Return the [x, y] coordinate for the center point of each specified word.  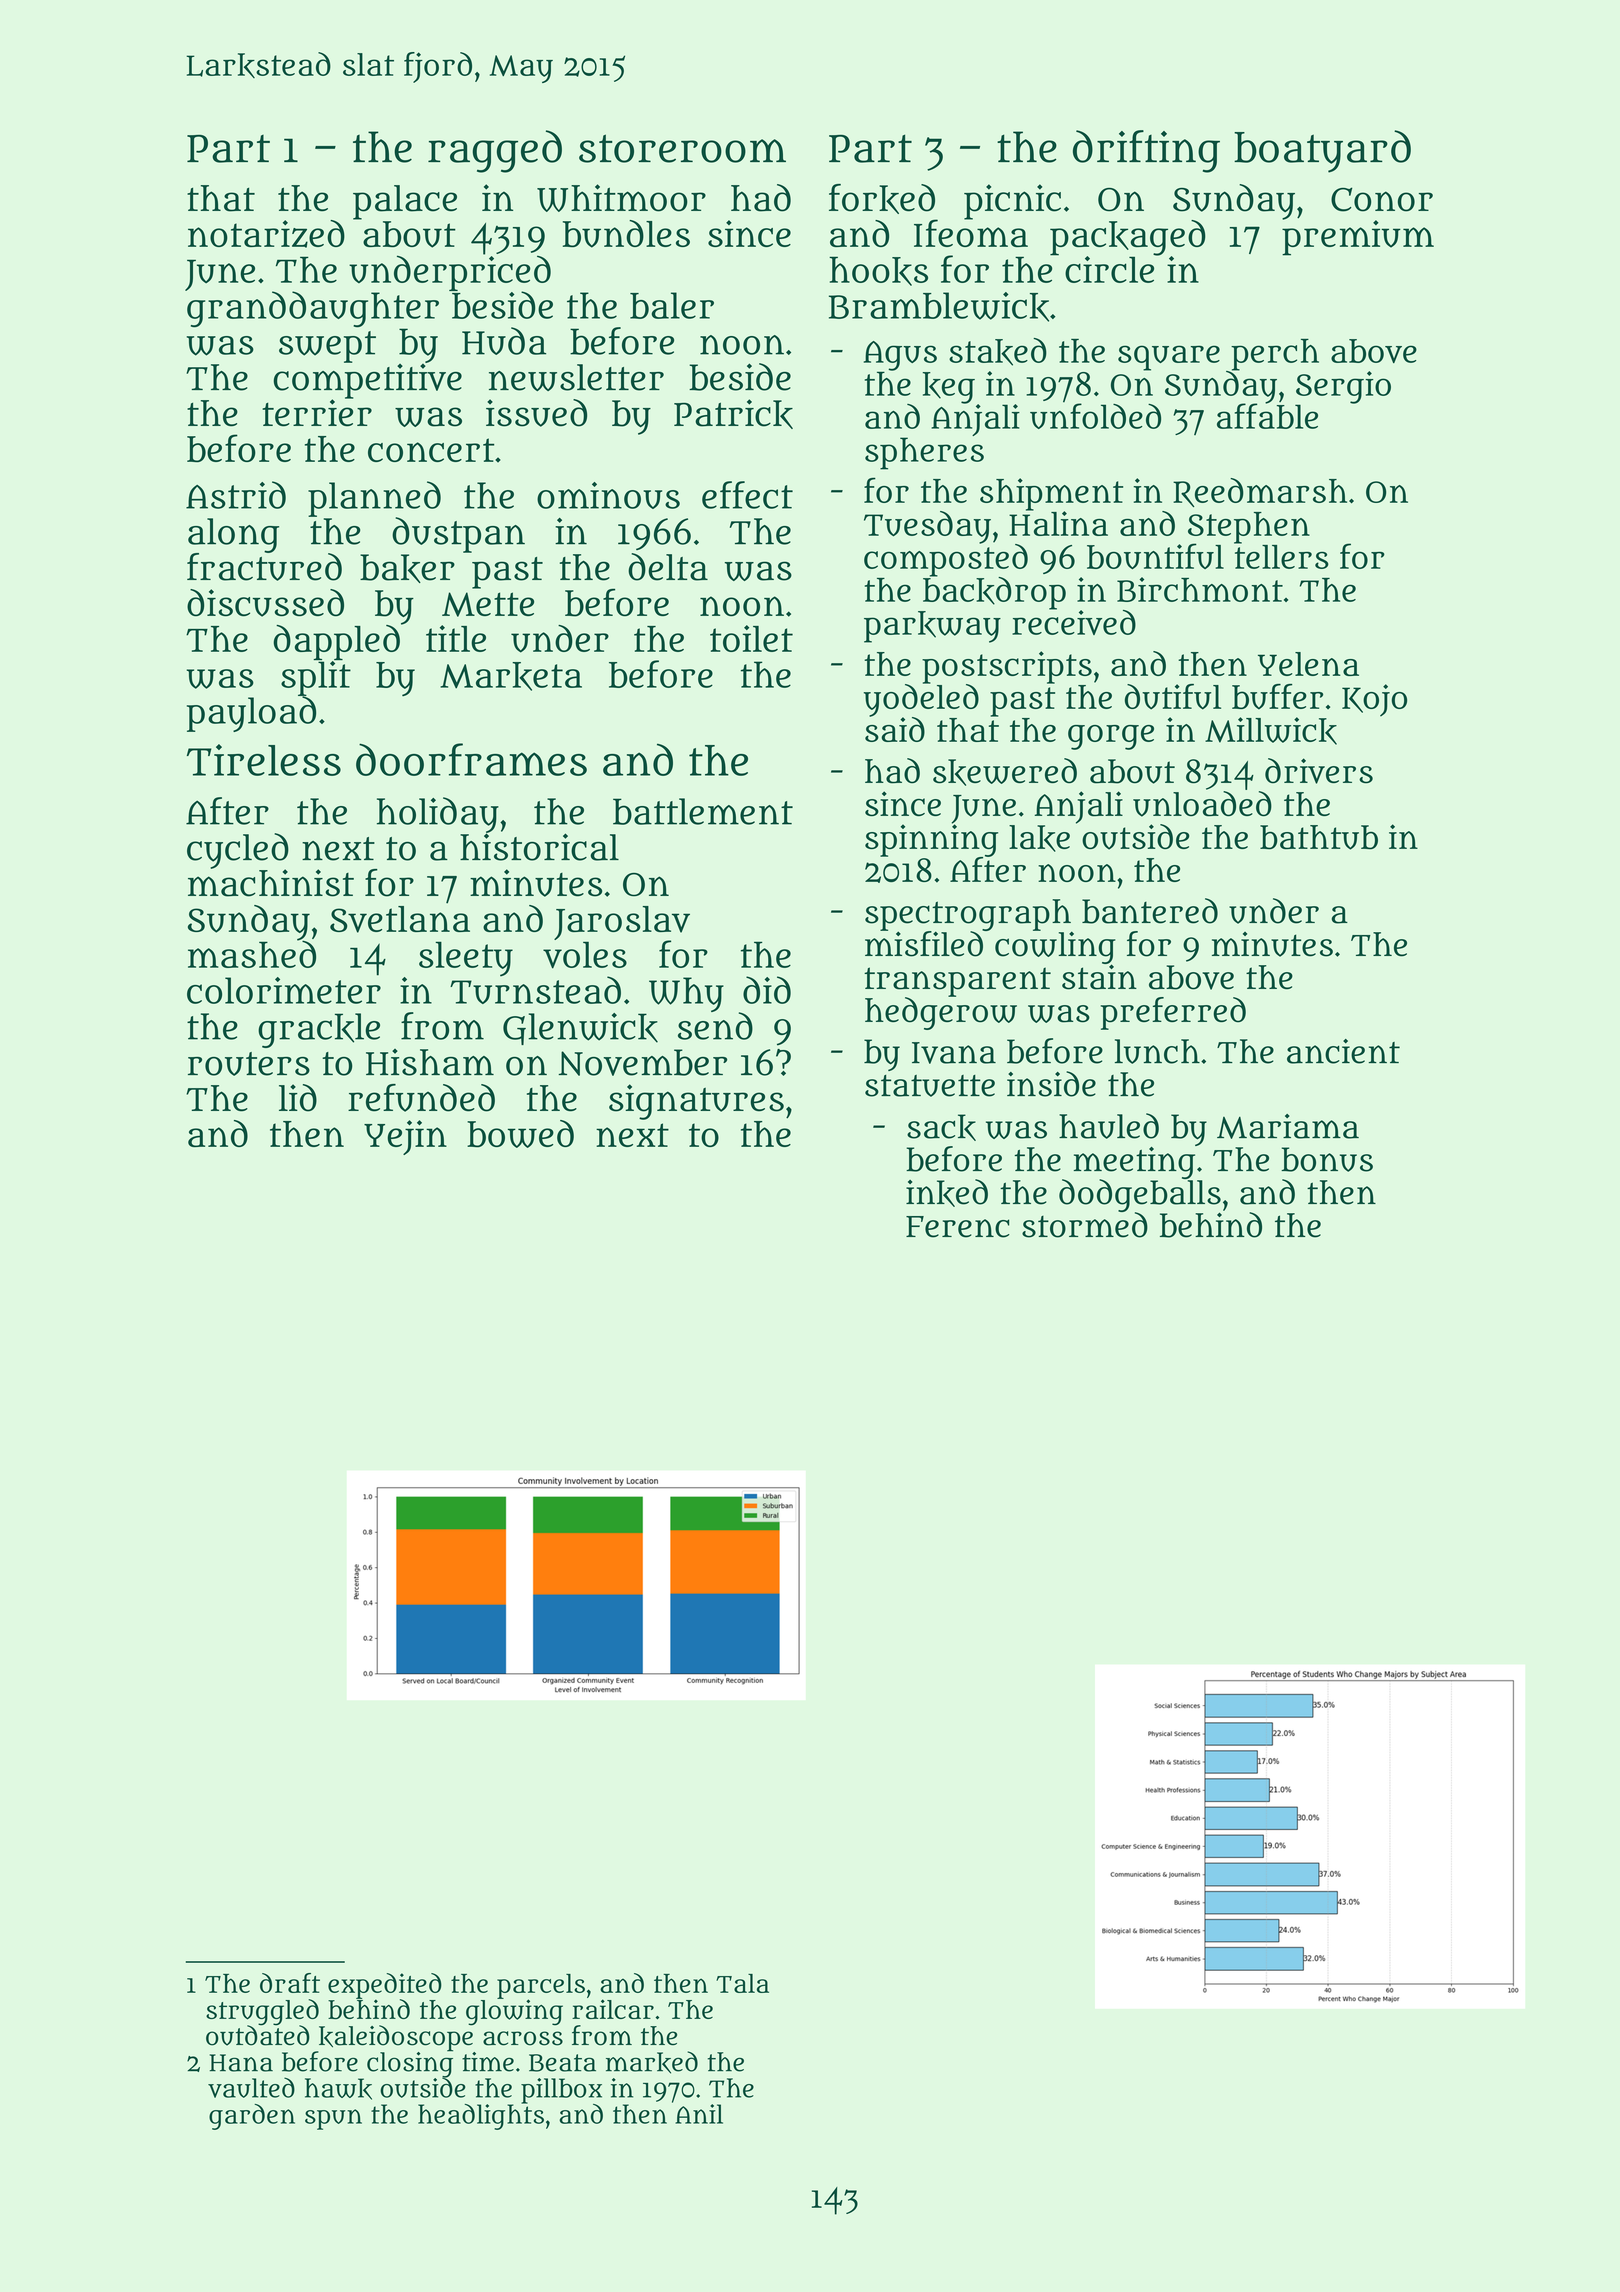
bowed [520, 1134]
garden [252, 2117]
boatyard [1322, 151]
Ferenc [958, 1227]
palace [405, 202]
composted [946, 560]
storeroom [682, 148]
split [316, 678]
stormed [1085, 1225]
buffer [1277, 697]
